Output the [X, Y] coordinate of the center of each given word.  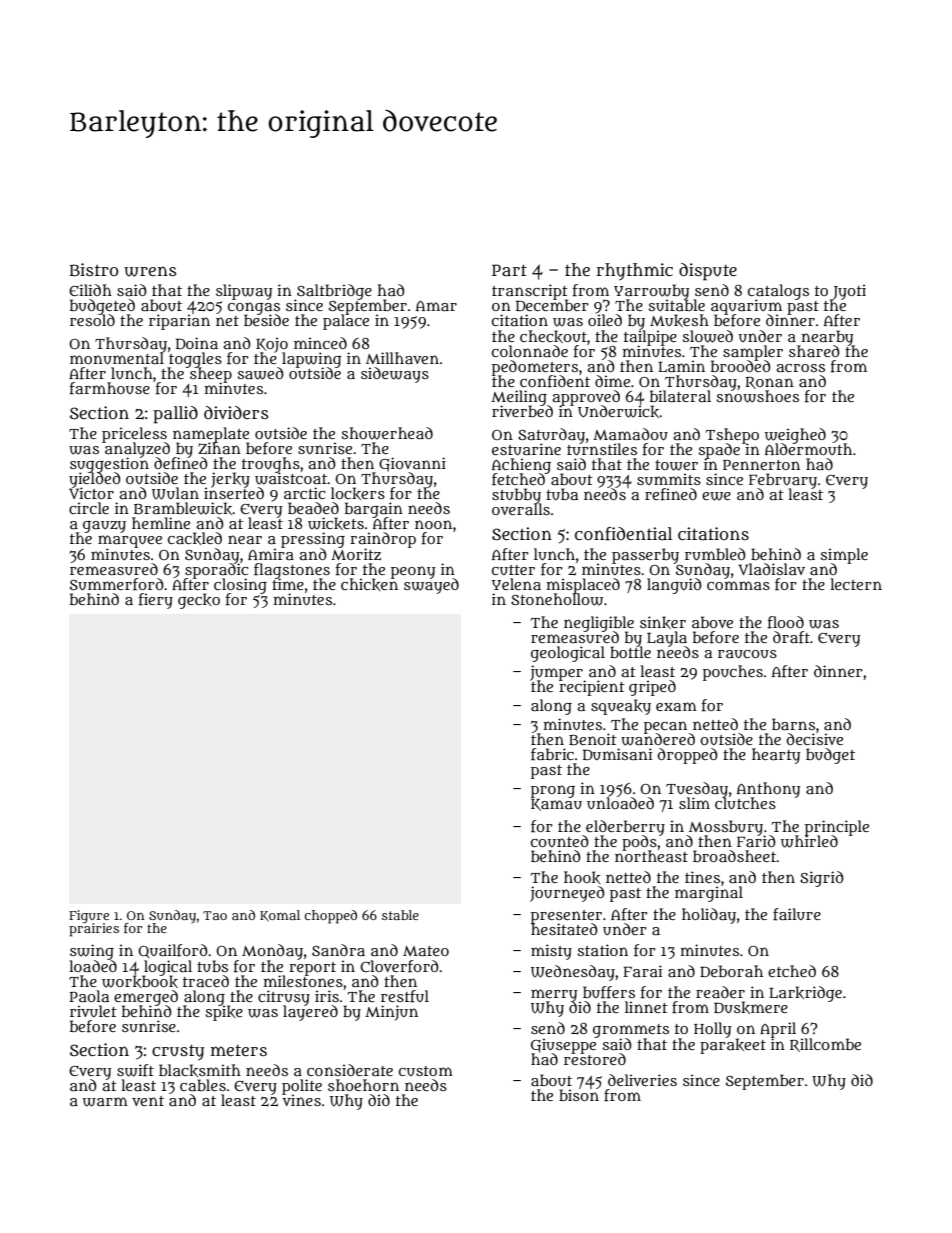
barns [793, 724]
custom [426, 1071]
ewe [716, 496]
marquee [130, 541]
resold [92, 320]
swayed [431, 586]
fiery [156, 601]
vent [148, 1101]
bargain [374, 510]
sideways [395, 375]
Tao [215, 915]
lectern [856, 584]
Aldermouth [808, 449]
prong [553, 791]
